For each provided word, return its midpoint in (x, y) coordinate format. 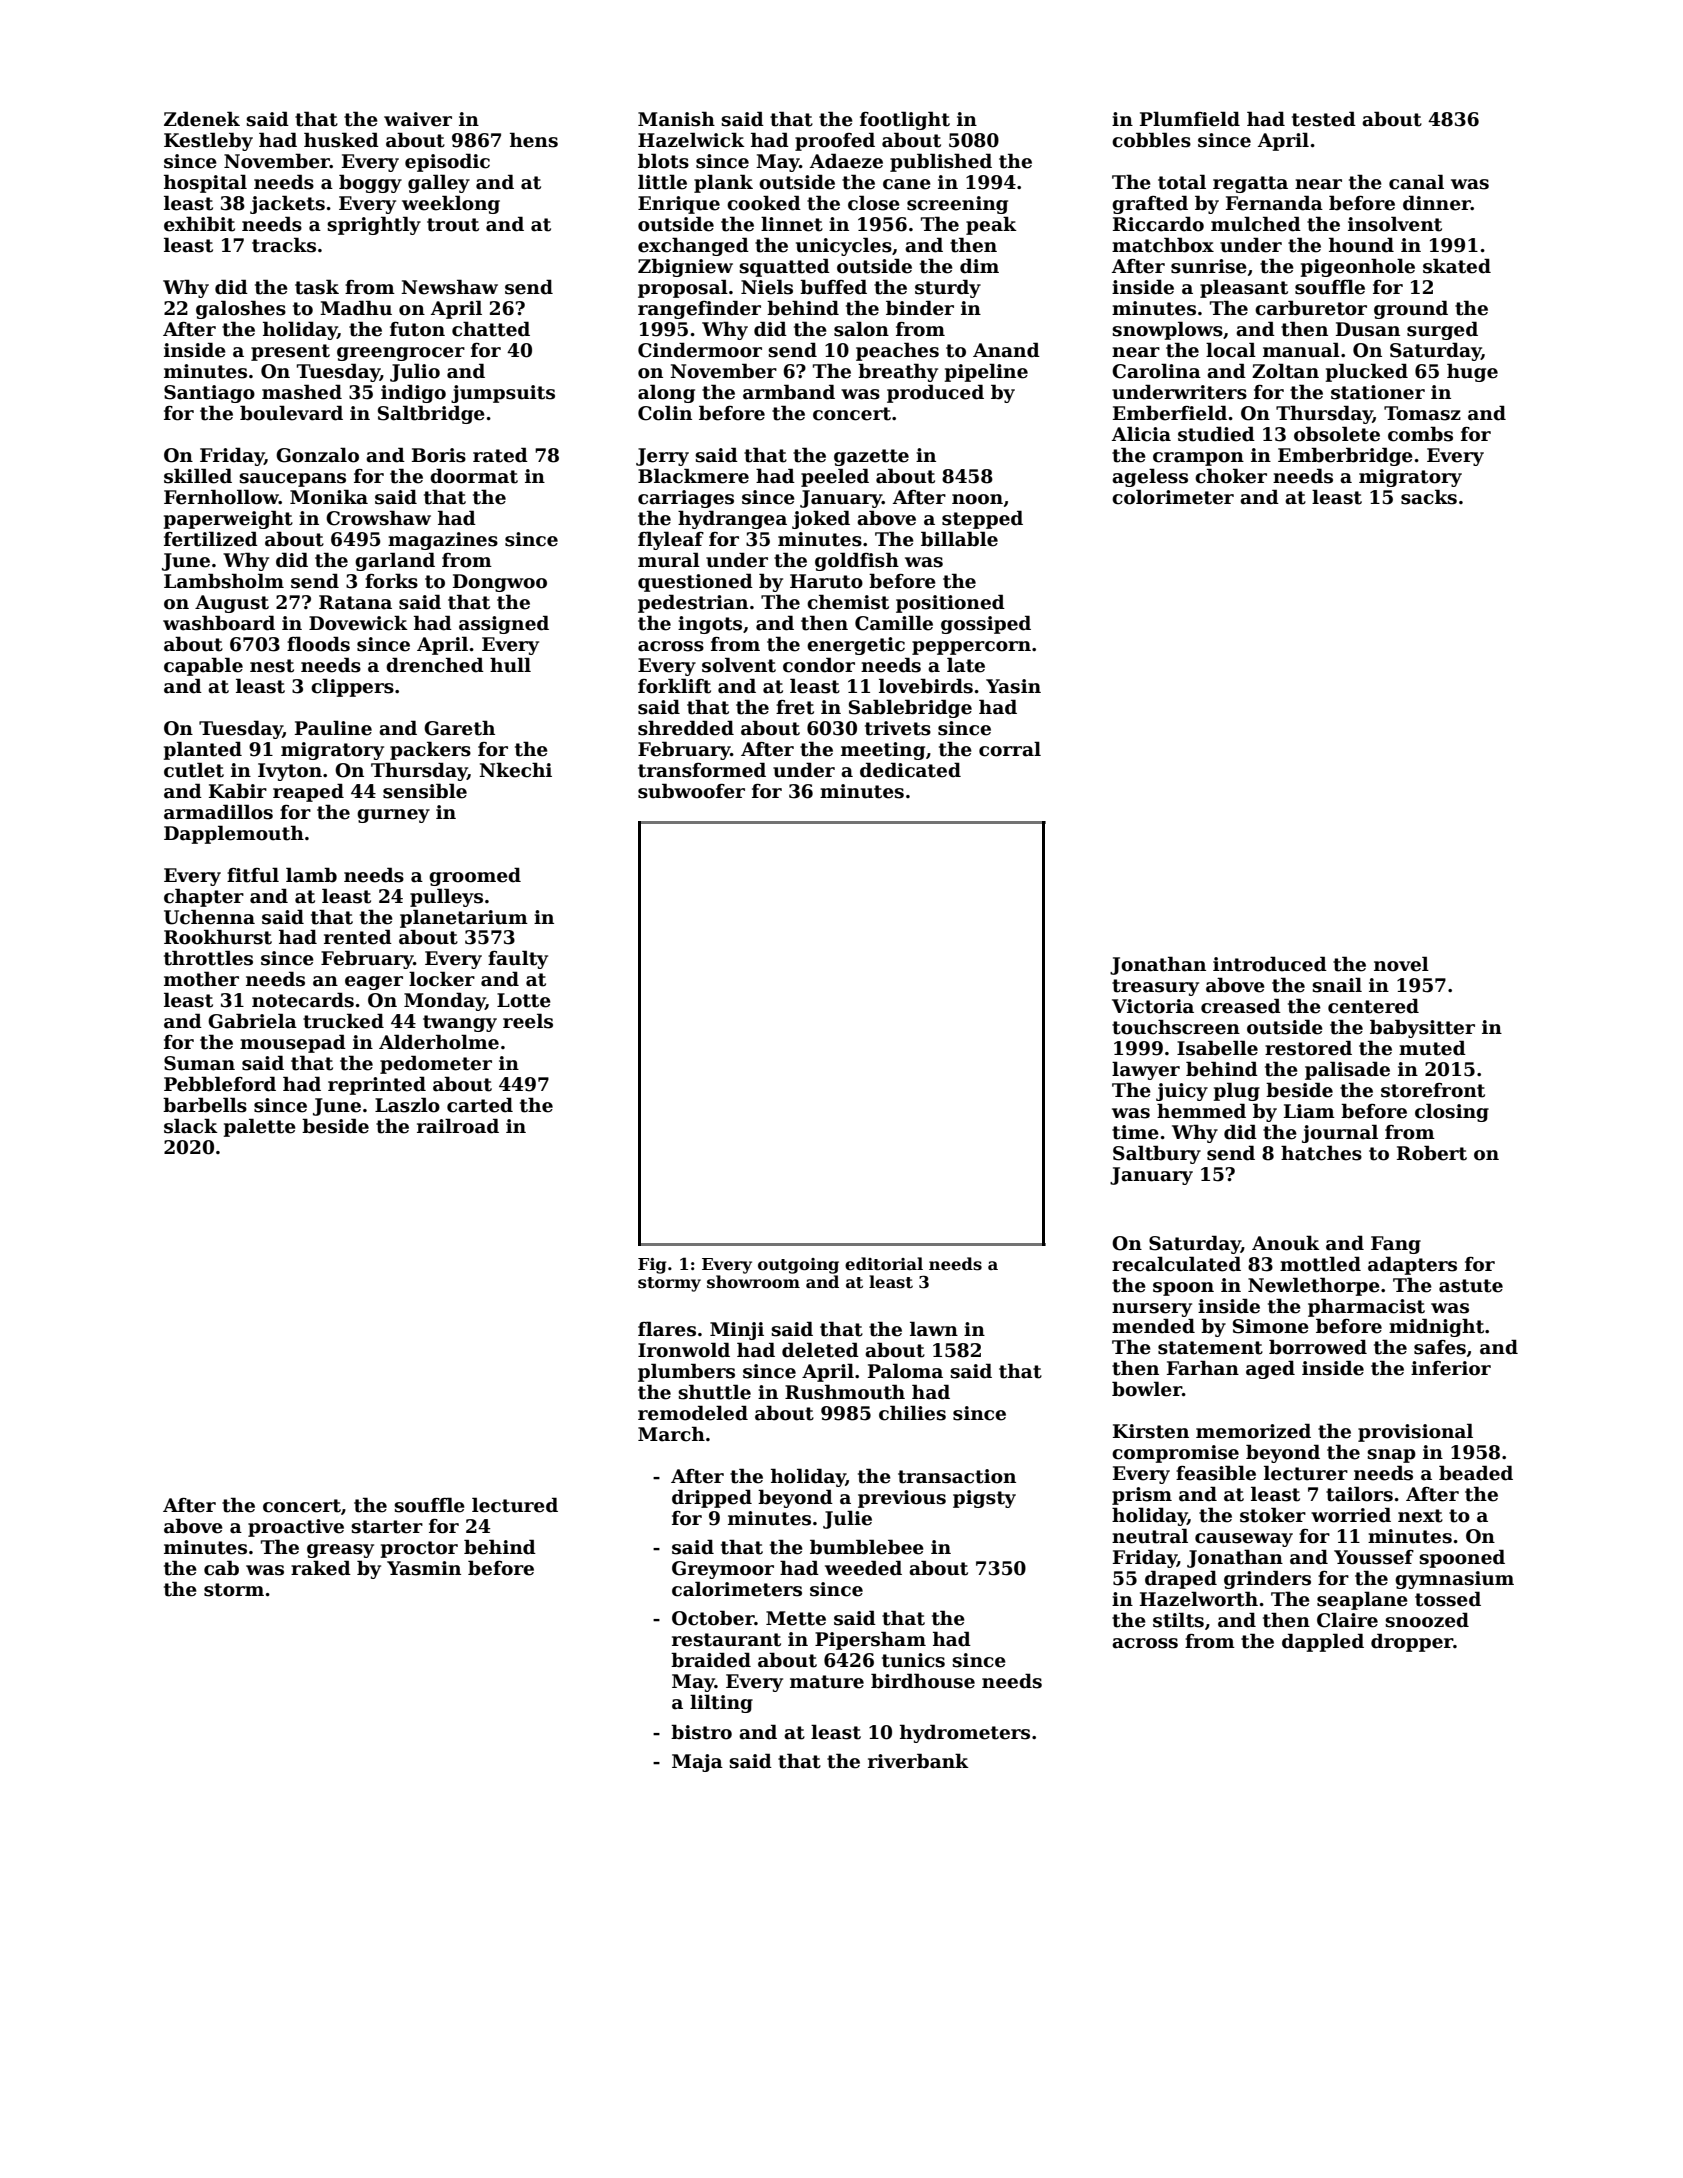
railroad (458, 1126)
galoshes (241, 309)
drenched (435, 665)
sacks (1429, 497)
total (1182, 182)
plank (723, 183)
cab (221, 1568)
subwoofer (691, 791)
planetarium (464, 918)
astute (1471, 1286)
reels (528, 1021)
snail (1337, 985)
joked (821, 519)
